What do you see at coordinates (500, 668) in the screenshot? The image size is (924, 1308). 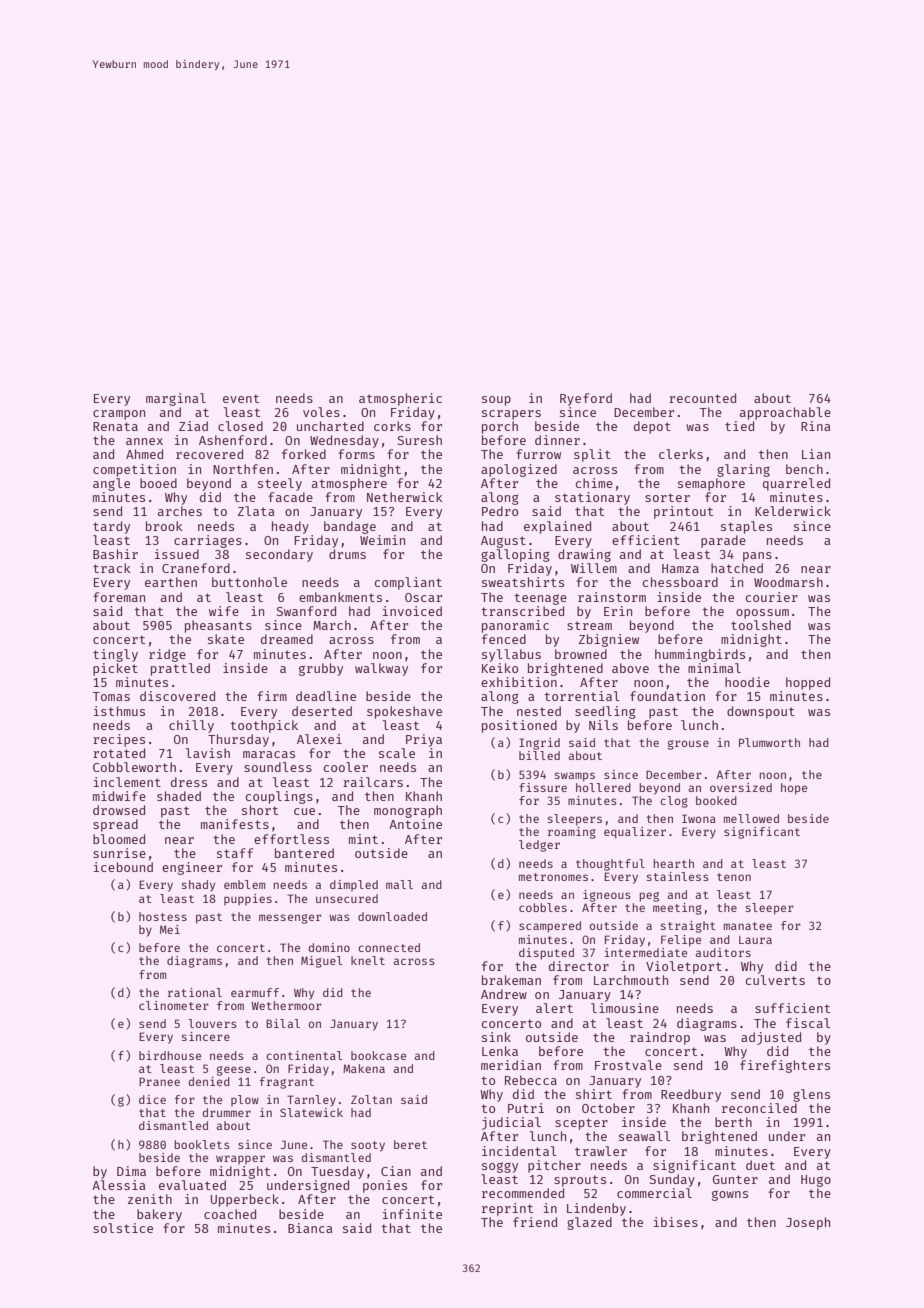 I see `Keiko` at bounding box center [500, 668].
